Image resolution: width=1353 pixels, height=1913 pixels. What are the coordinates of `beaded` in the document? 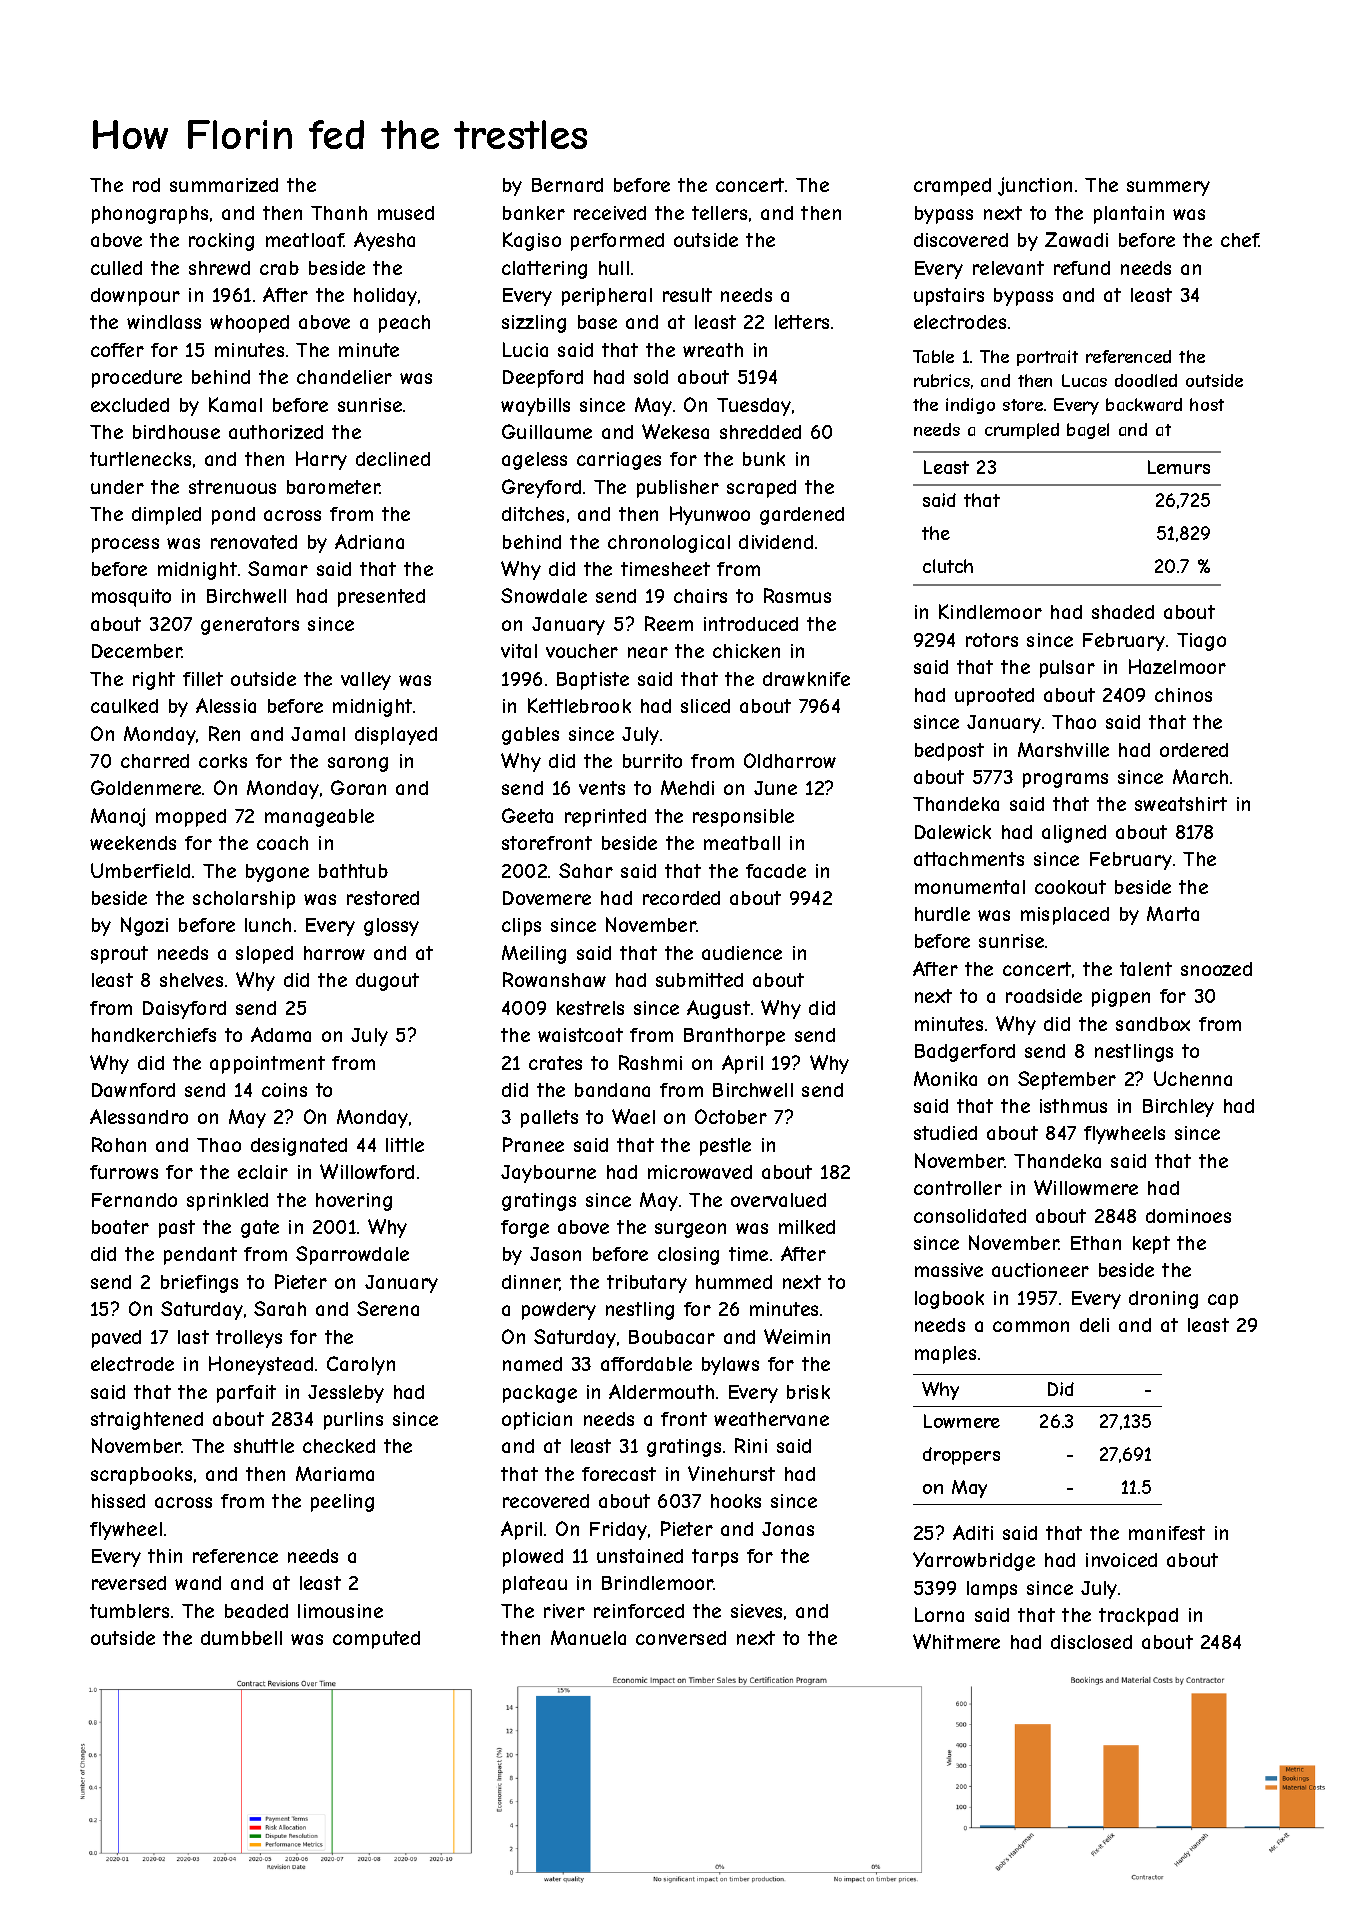 It's located at (256, 1611).
